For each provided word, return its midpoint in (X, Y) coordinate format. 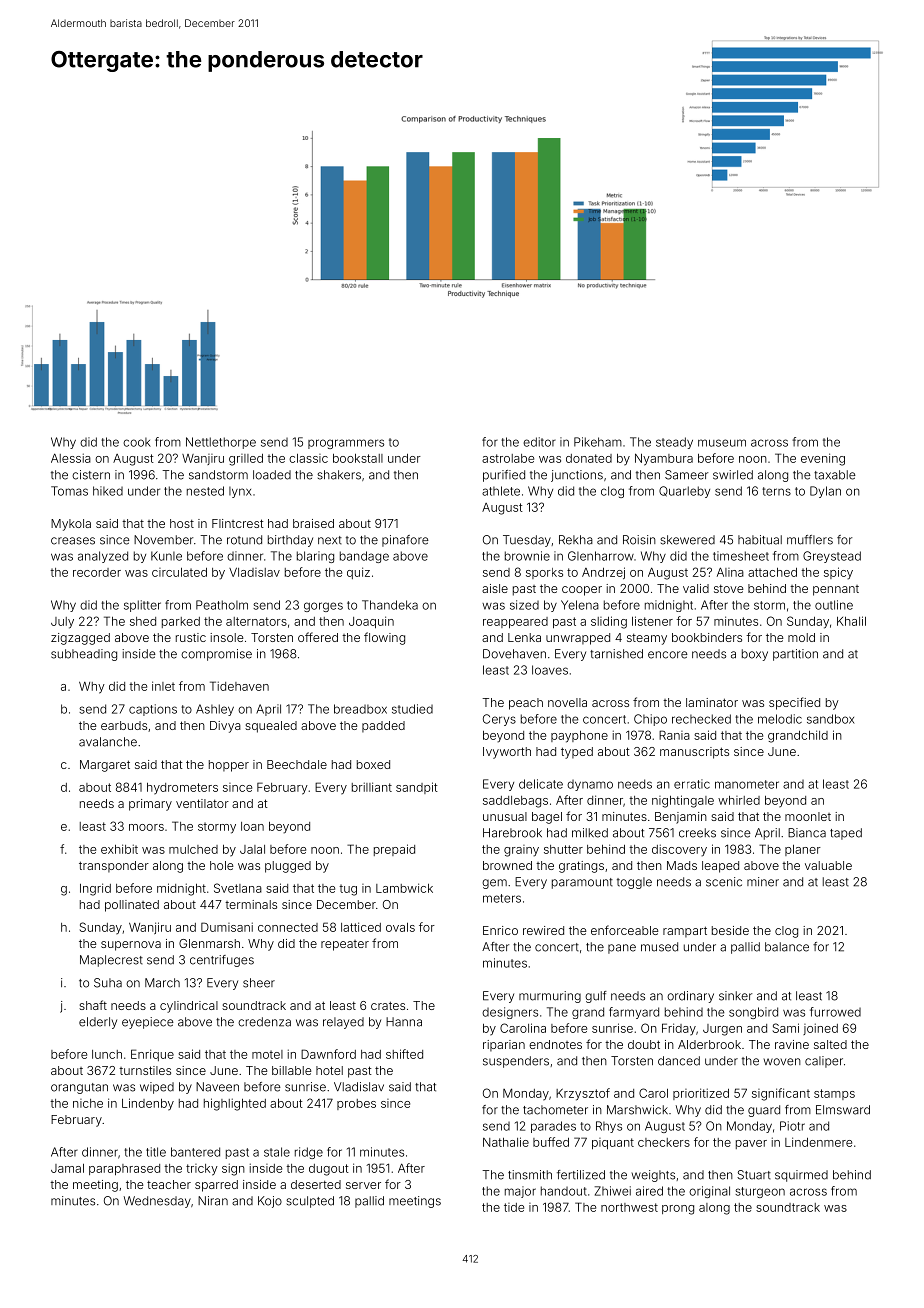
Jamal (67, 1168)
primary (150, 805)
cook (137, 442)
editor (539, 442)
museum (722, 443)
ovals (400, 927)
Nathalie (506, 1142)
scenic (724, 882)
